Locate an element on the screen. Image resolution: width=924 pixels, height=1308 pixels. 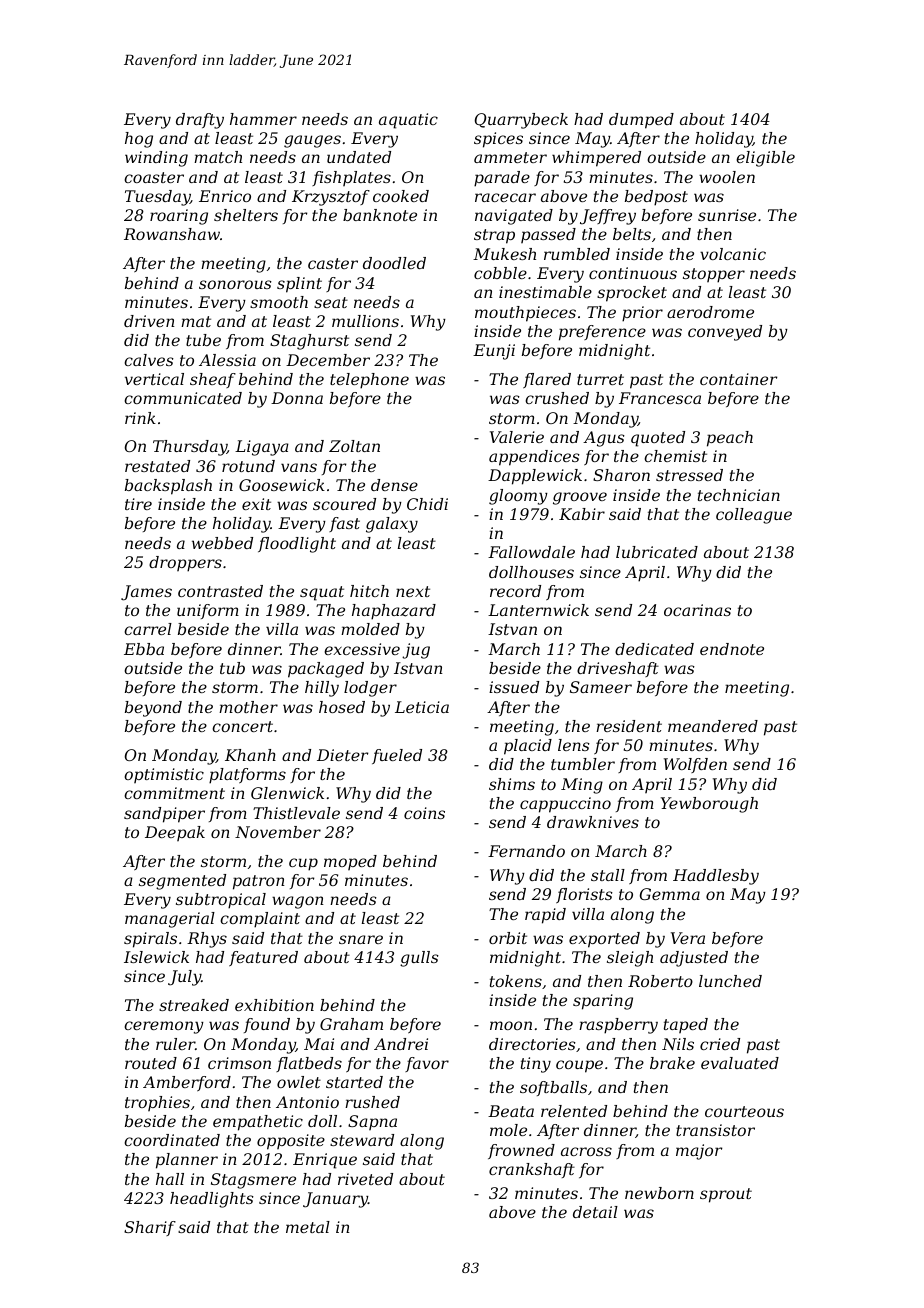
Quarrybeck is located at coordinates (521, 121).
